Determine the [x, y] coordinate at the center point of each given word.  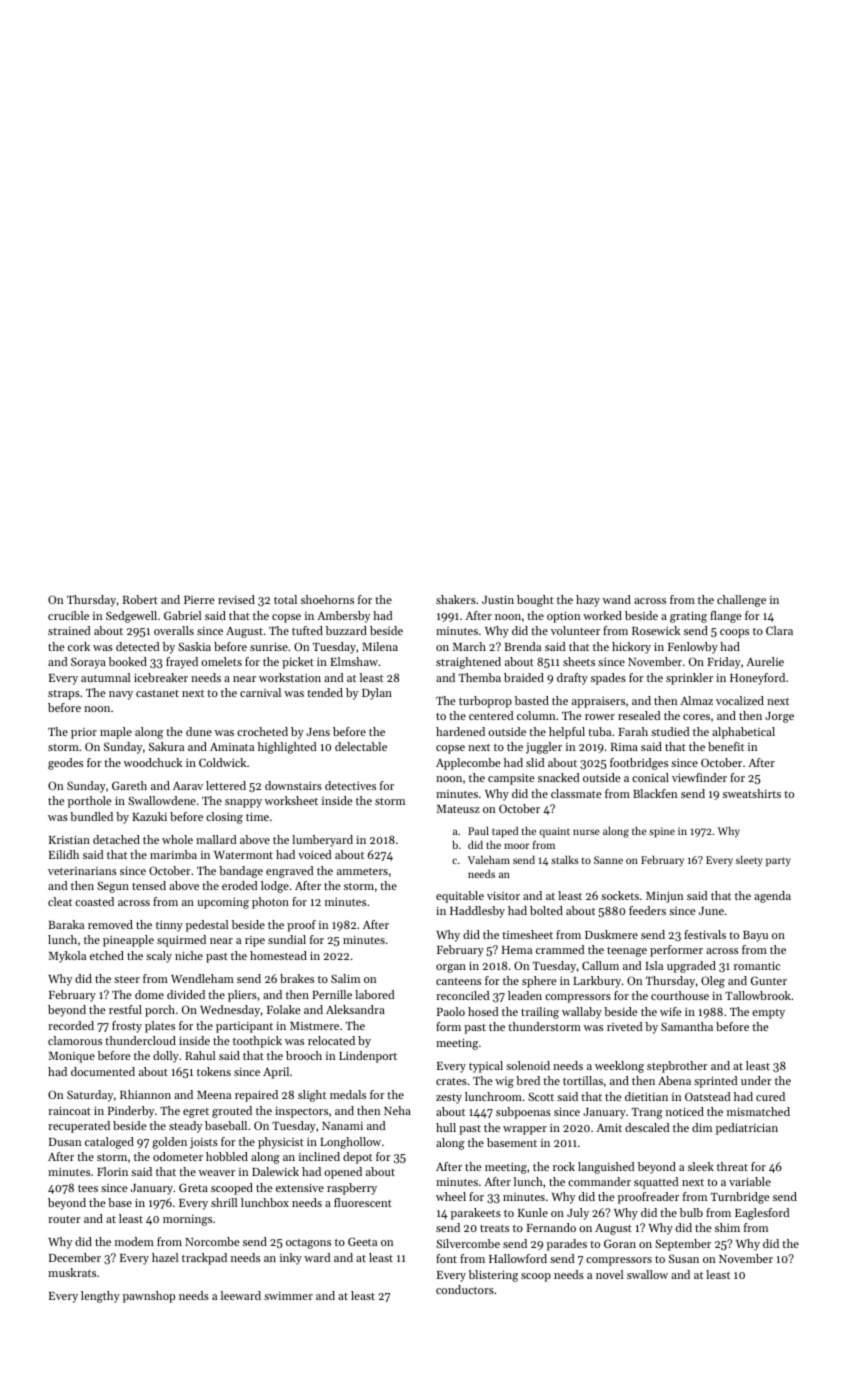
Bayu [755, 936]
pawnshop [149, 1297]
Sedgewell [131, 617]
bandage [241, 872]
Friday [724, 663]
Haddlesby [477, 912]
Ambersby [343, 617]
